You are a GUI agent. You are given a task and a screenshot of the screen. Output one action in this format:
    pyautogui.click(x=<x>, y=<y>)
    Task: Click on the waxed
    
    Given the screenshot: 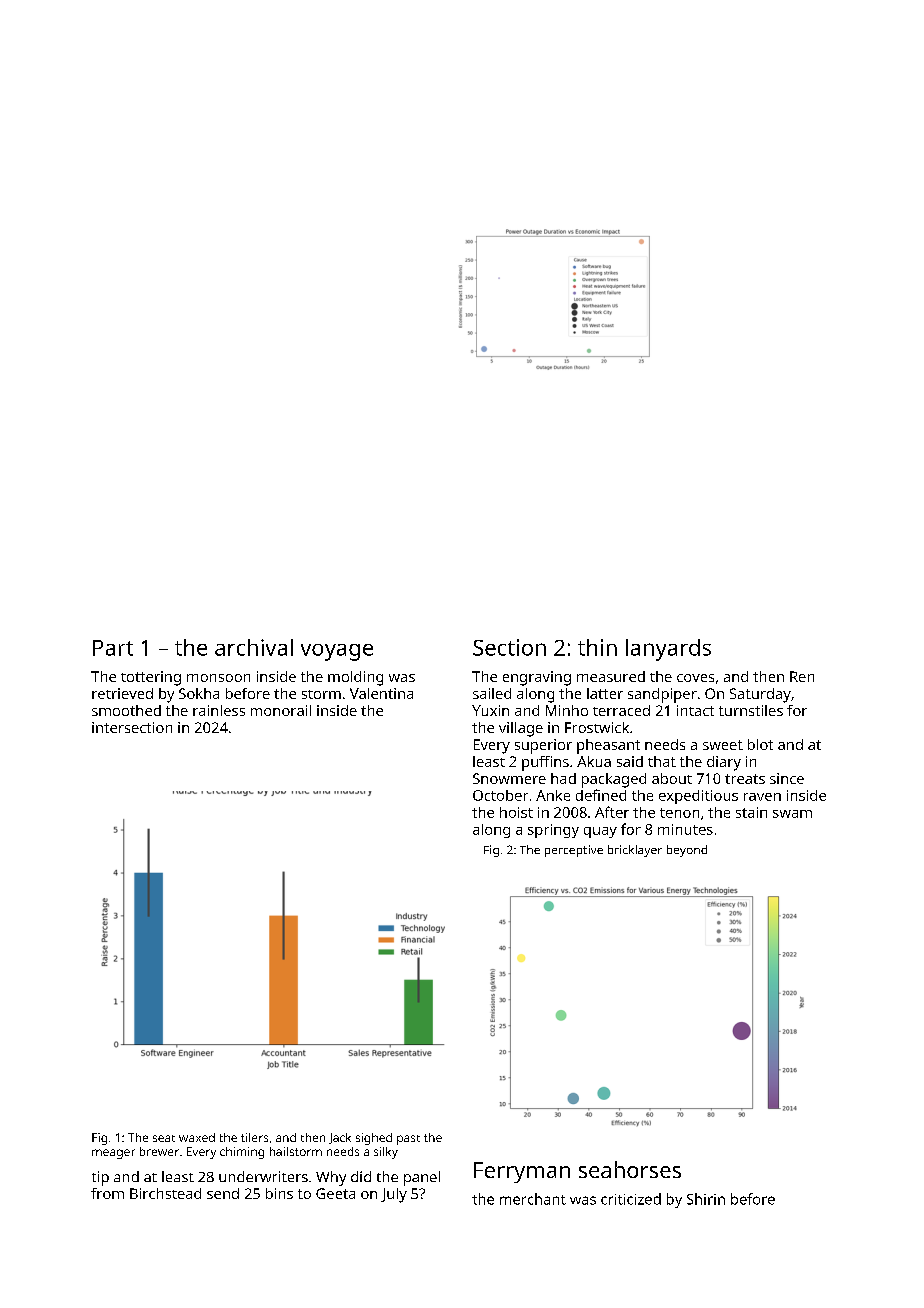 What is the action you would take?
    pyautogui.click(x=197, y=1137)
